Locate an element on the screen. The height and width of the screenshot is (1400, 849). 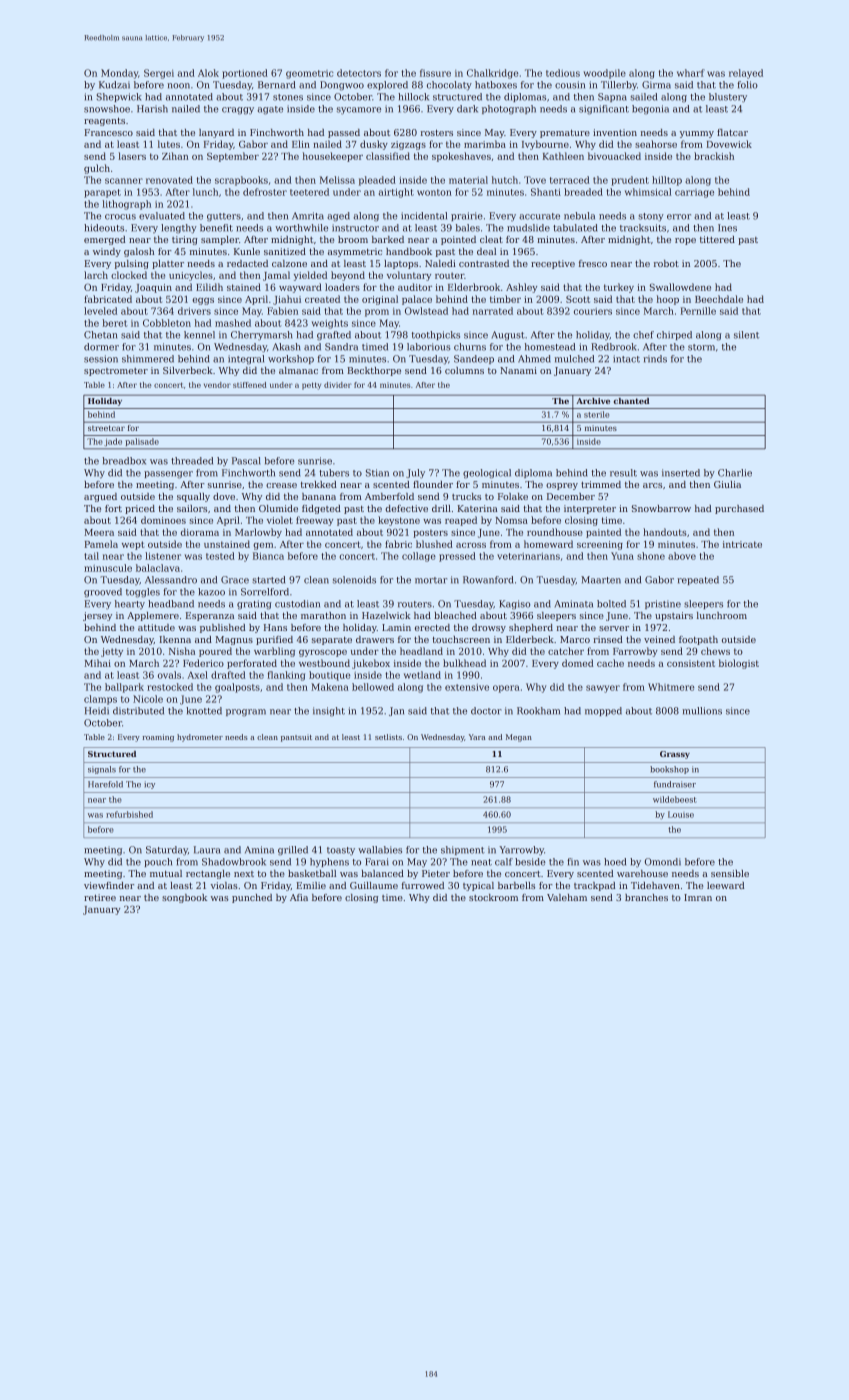
Beechdale is located at coordinates (719, 299).
